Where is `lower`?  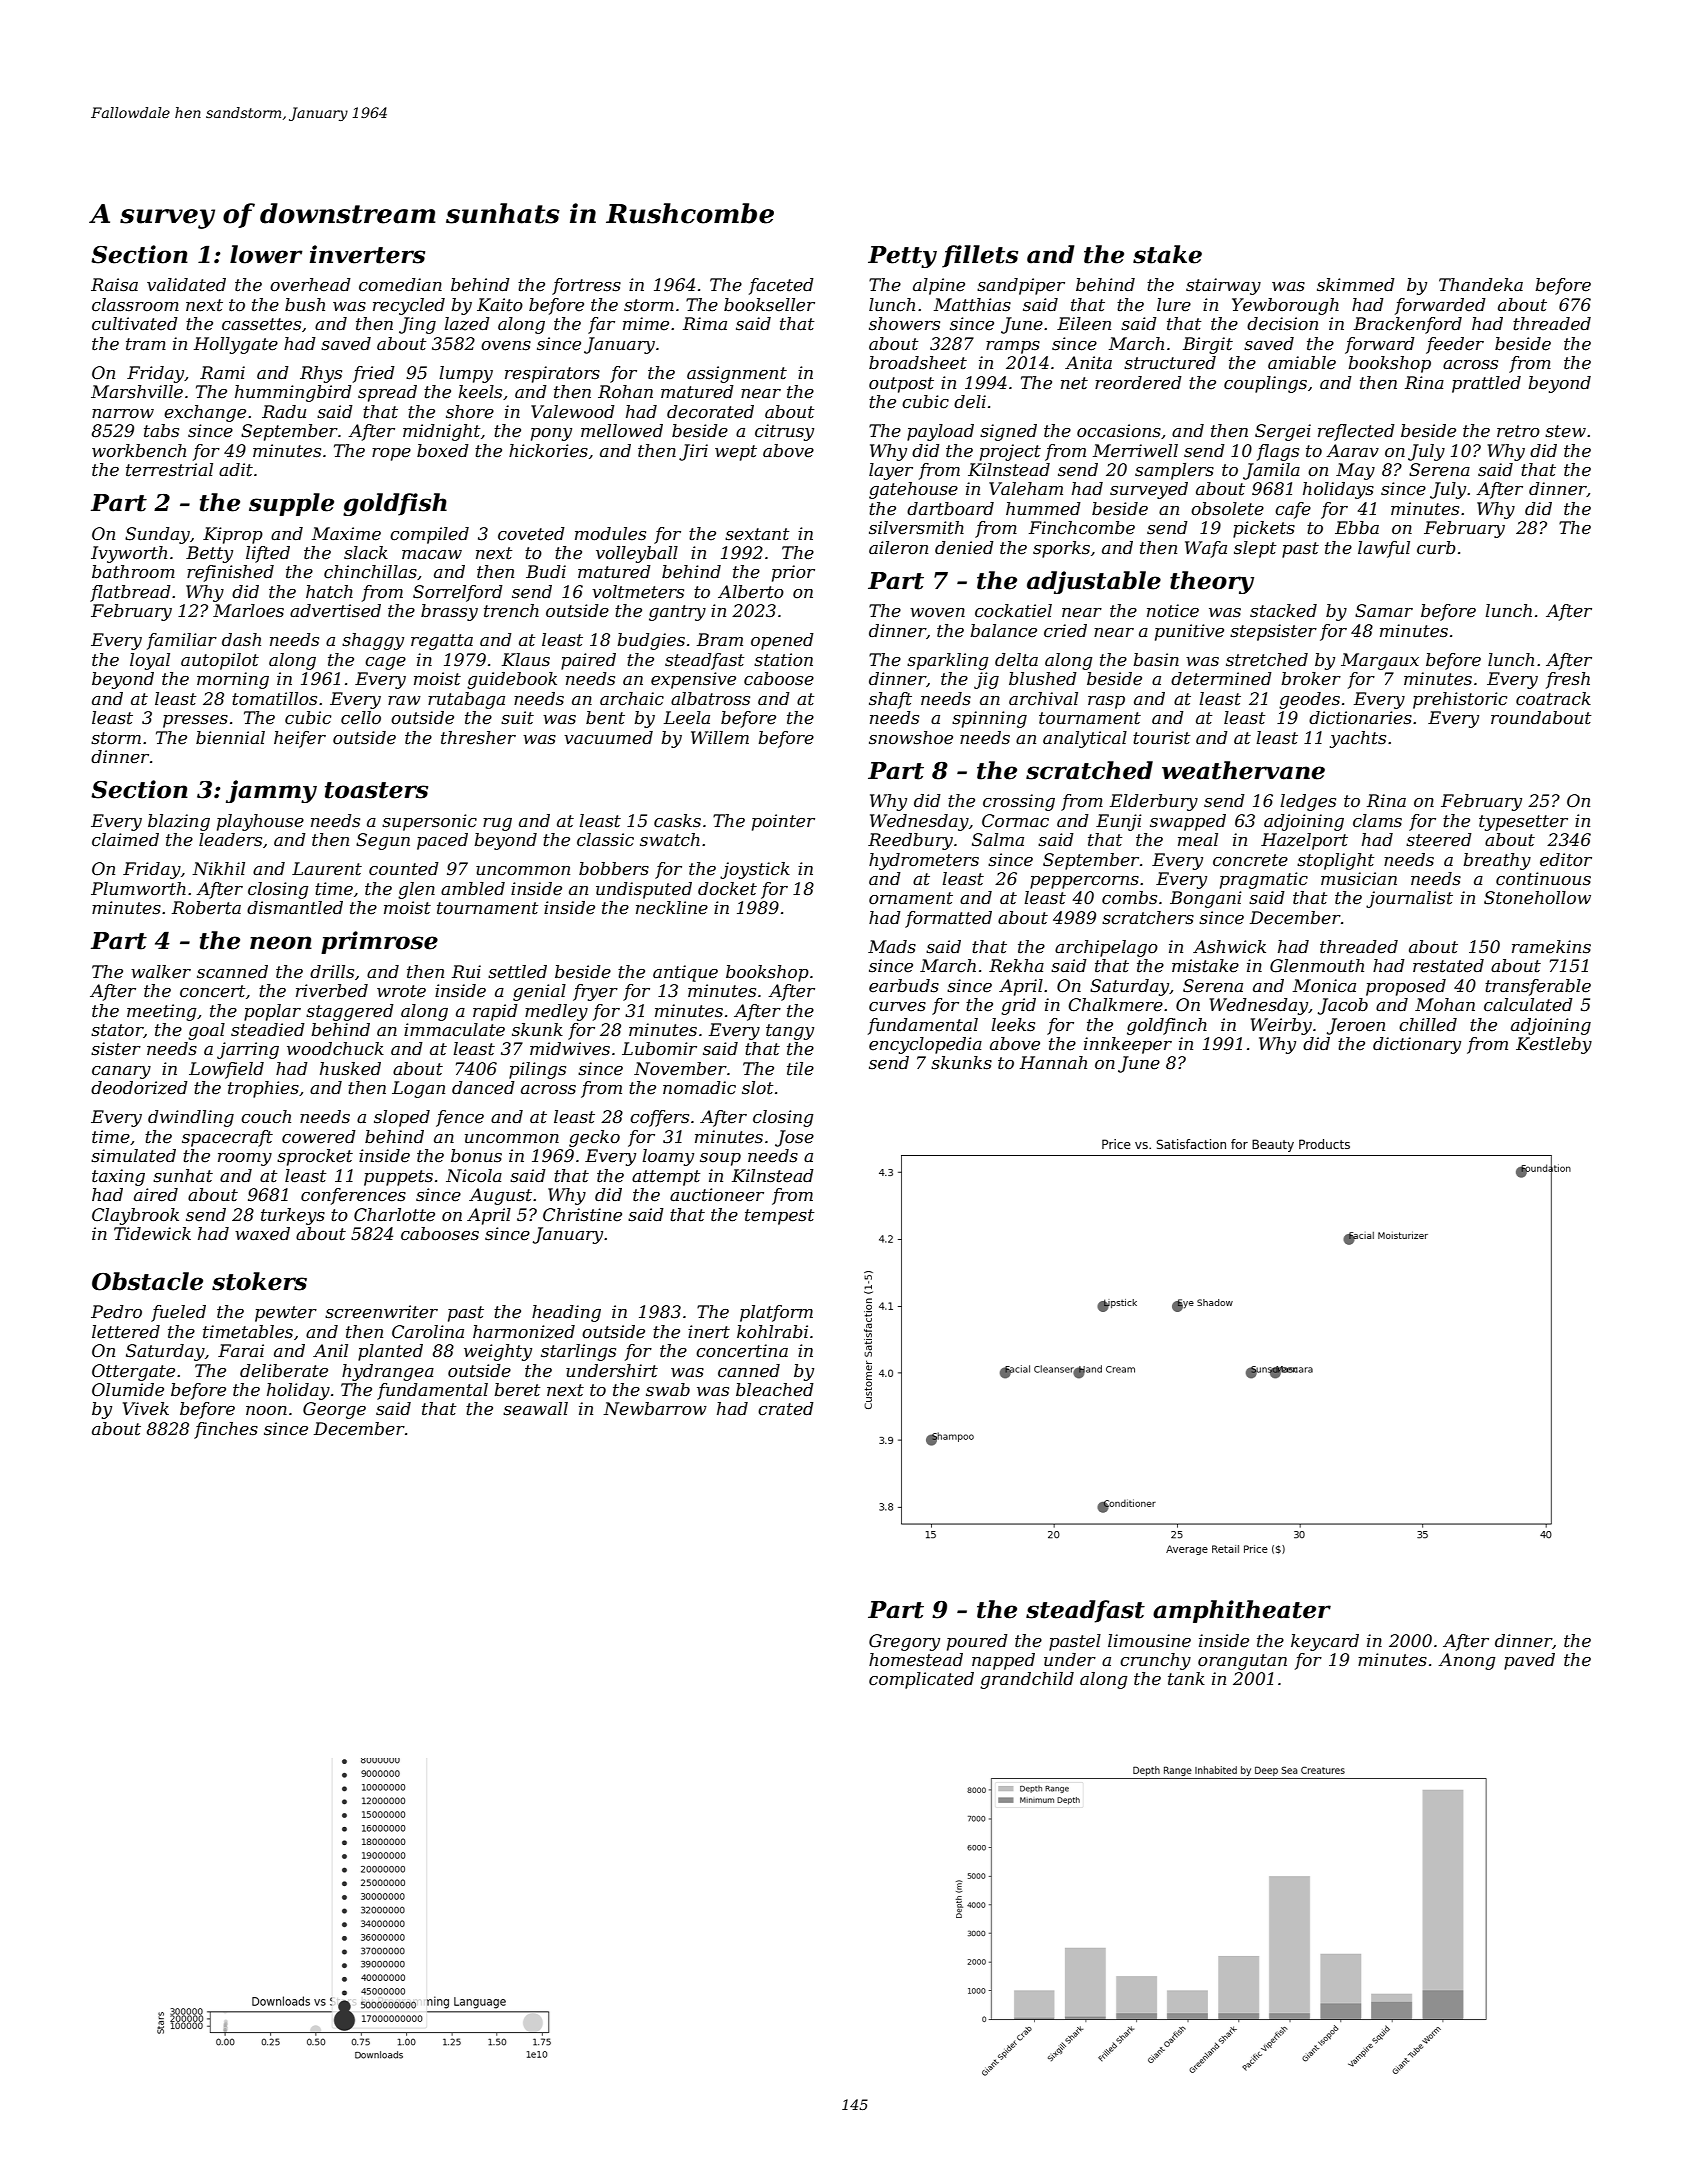 lower is located at coordinates (266, 254).
